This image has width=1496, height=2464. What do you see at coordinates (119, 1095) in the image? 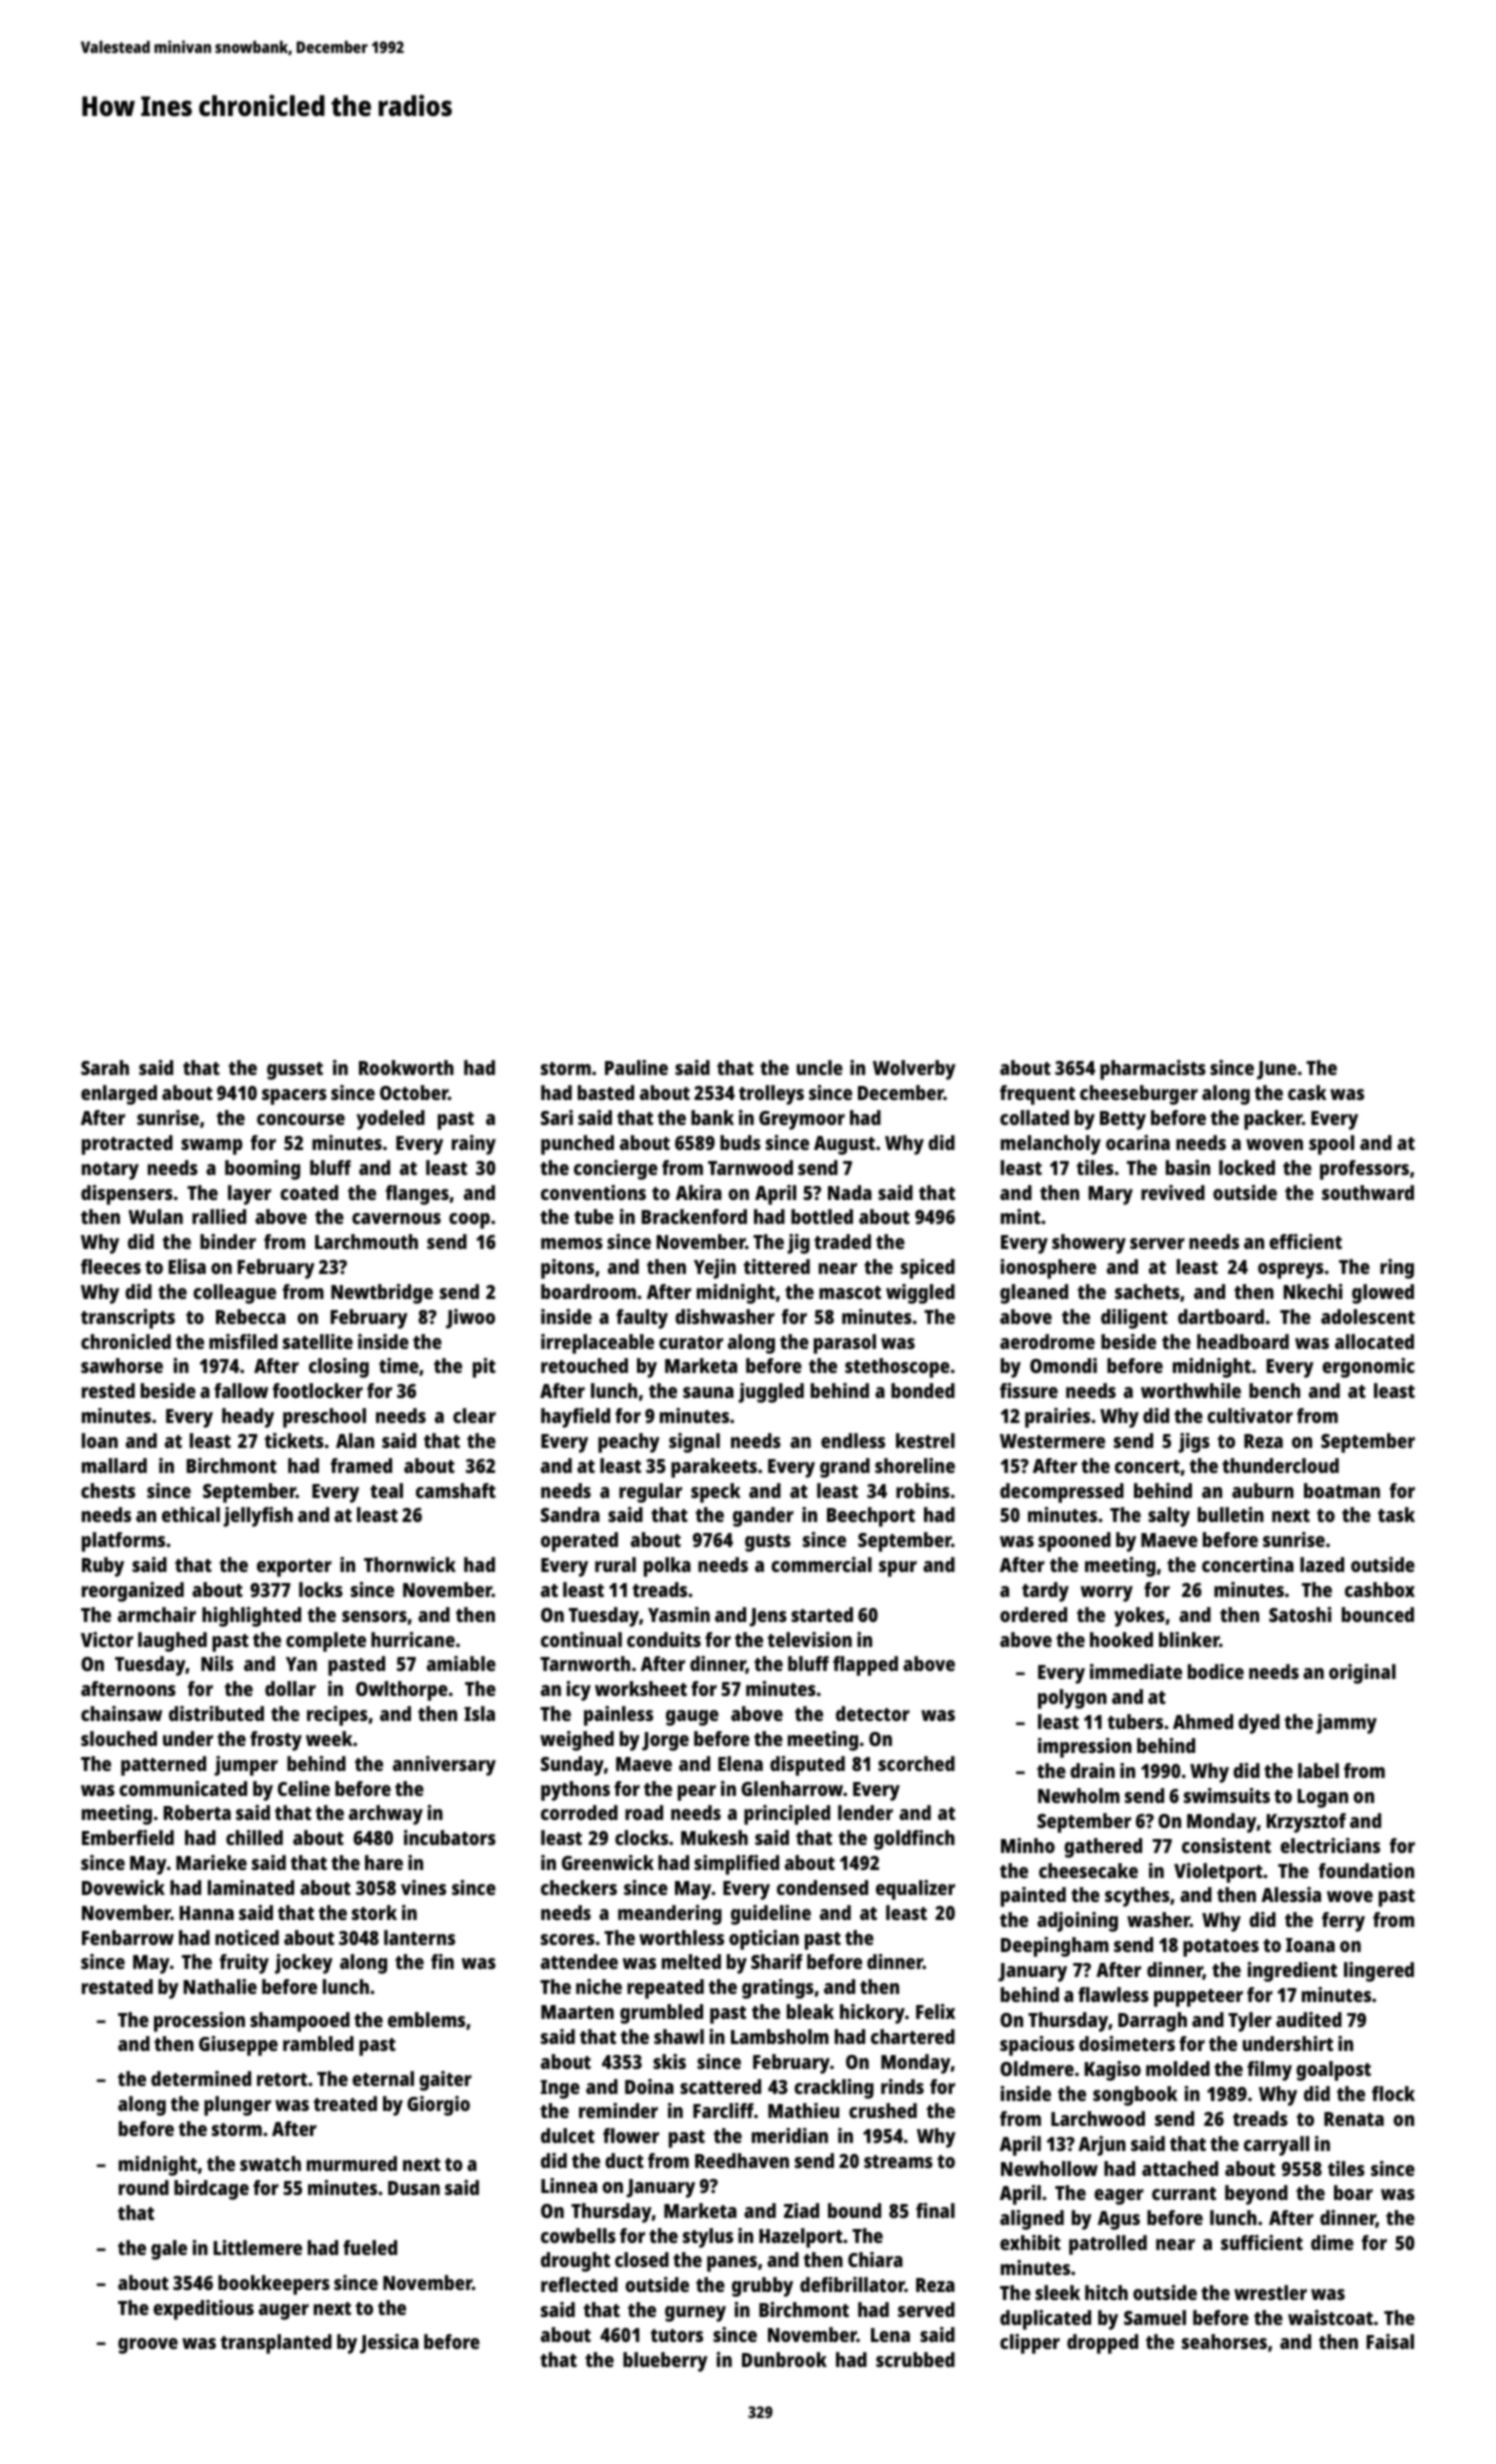
I see `enlarged` at bounding box center [119, 1095].
